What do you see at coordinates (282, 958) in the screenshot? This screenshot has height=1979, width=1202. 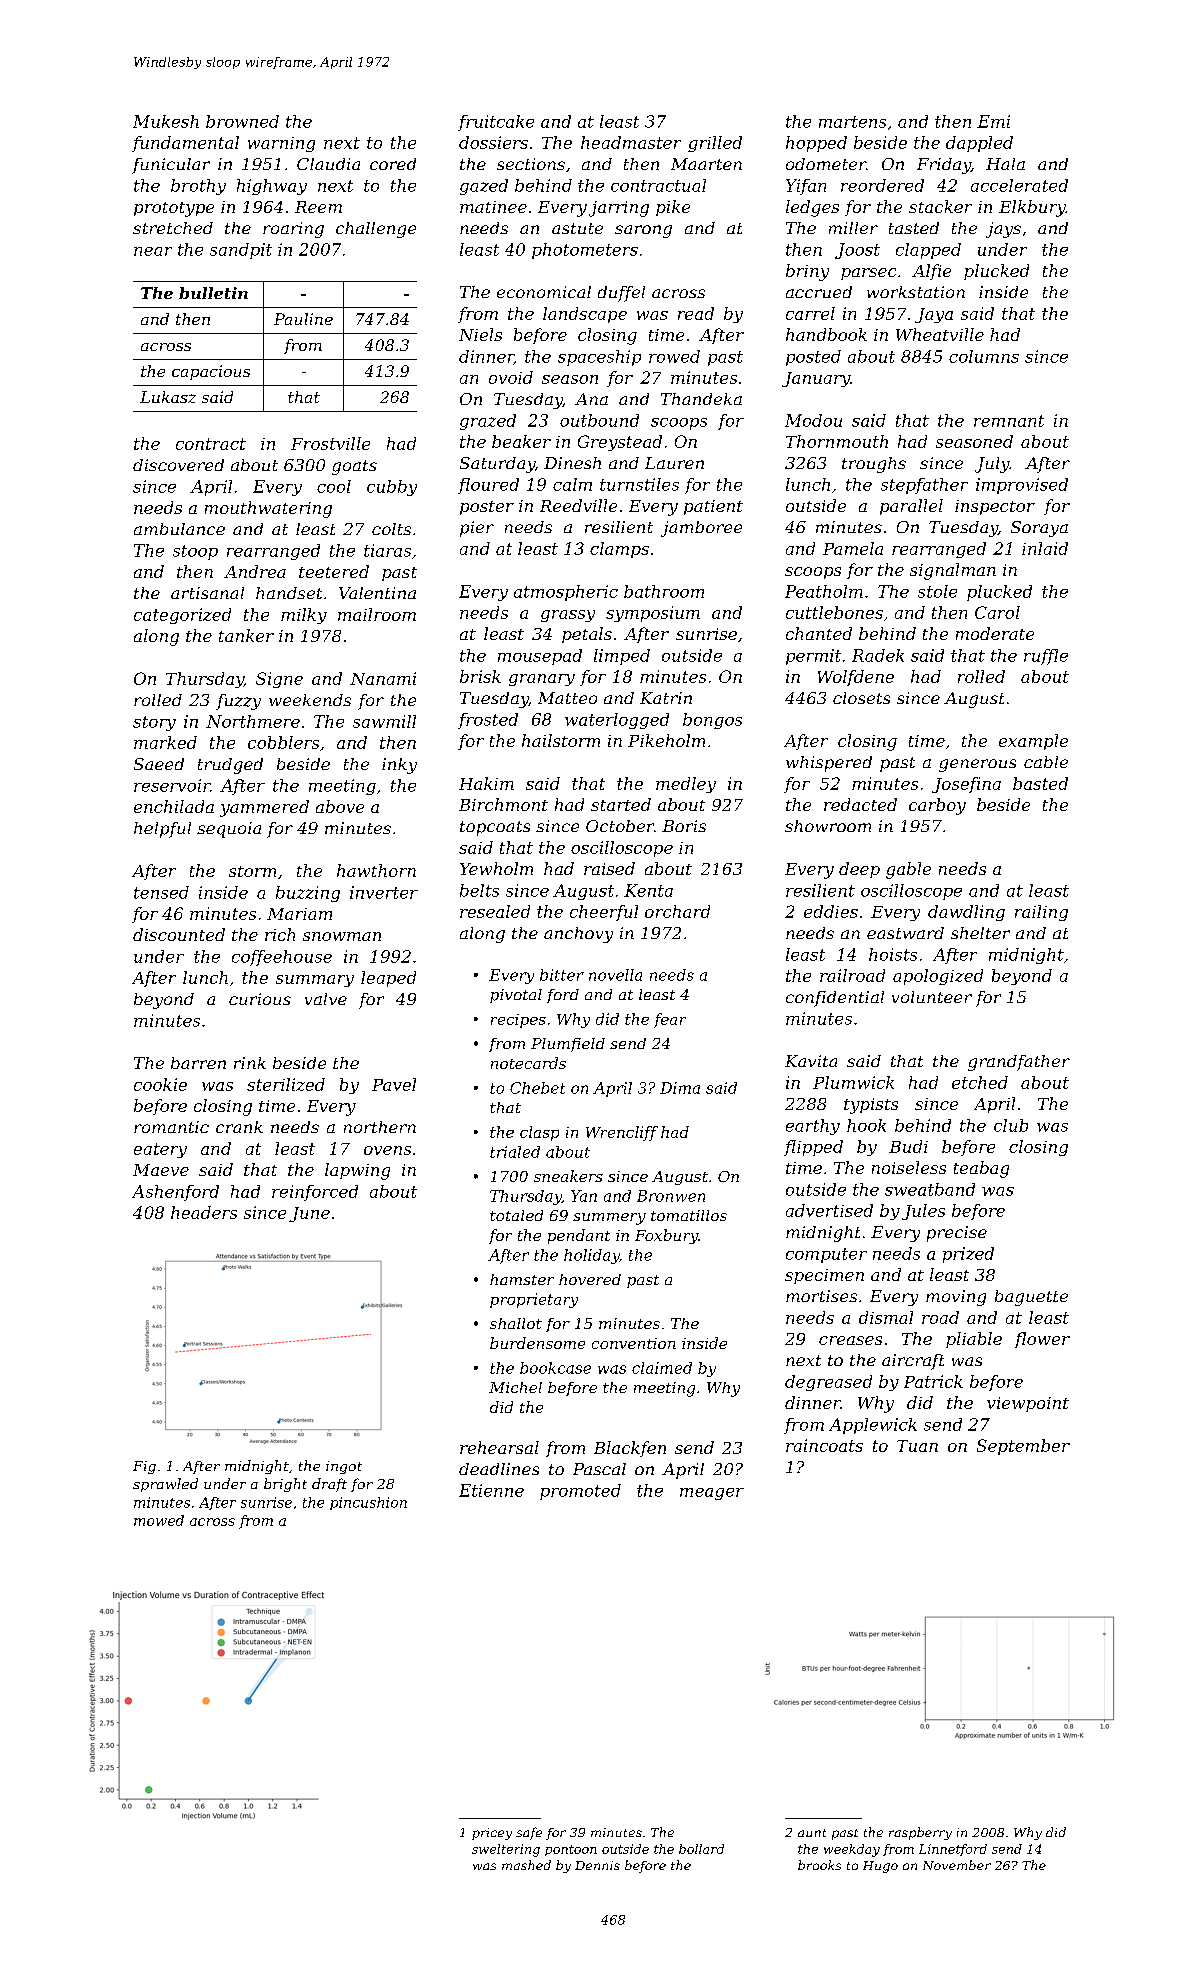 I see `coffeehouse` at bounding box center [282, 958].
